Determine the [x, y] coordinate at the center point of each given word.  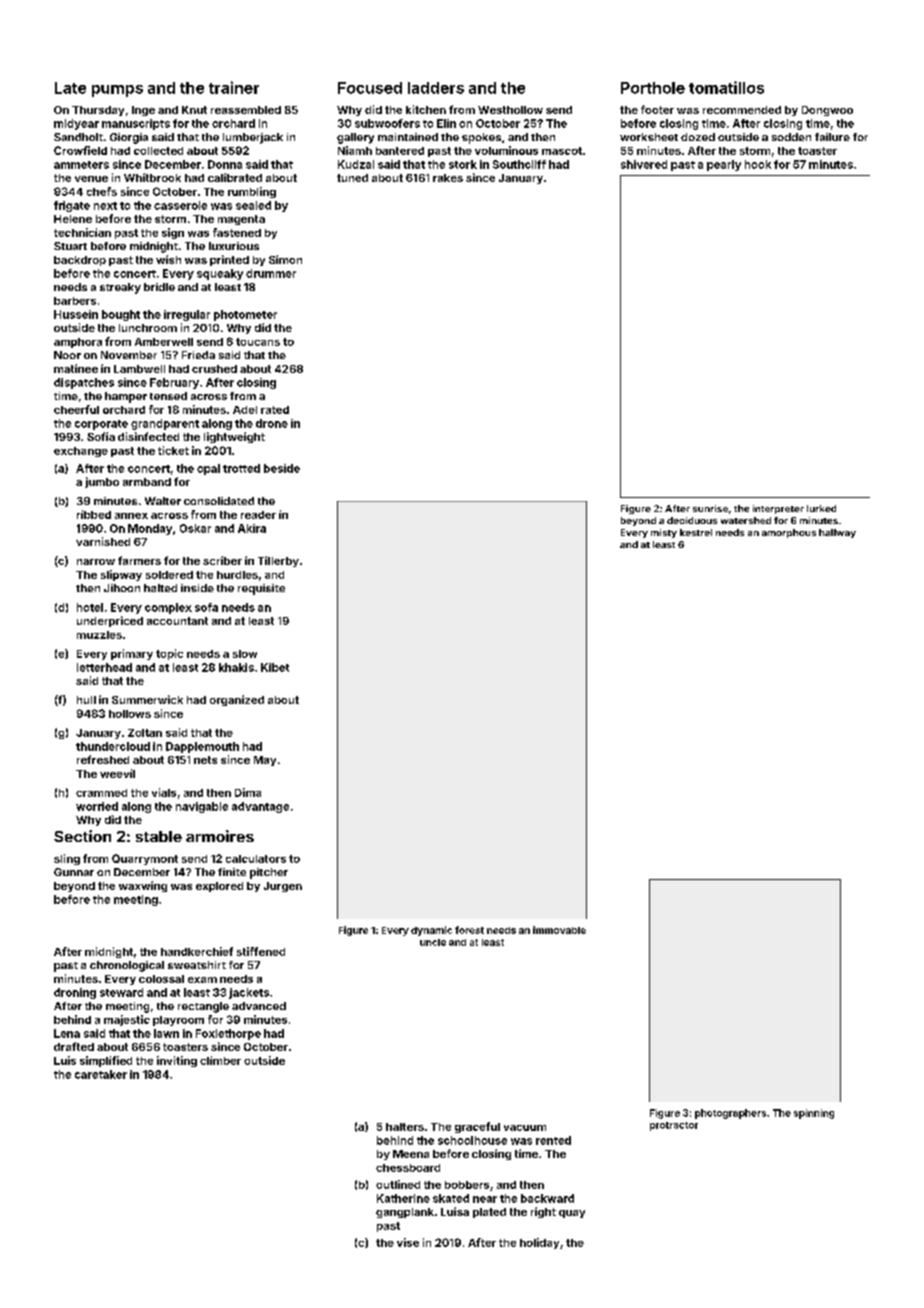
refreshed [103, 759]
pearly [724, 165]
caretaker [101, 1074]
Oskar [195, 528]
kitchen [426, 109]
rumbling [252, 192]
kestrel [696, 532]
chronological [127, 966]
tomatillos [726, 87]
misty [664, 533]
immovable [559, 930]
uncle [433, 942]
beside [282, 468]
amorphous [789, 533]
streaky [120, 288]
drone [272, 423]
